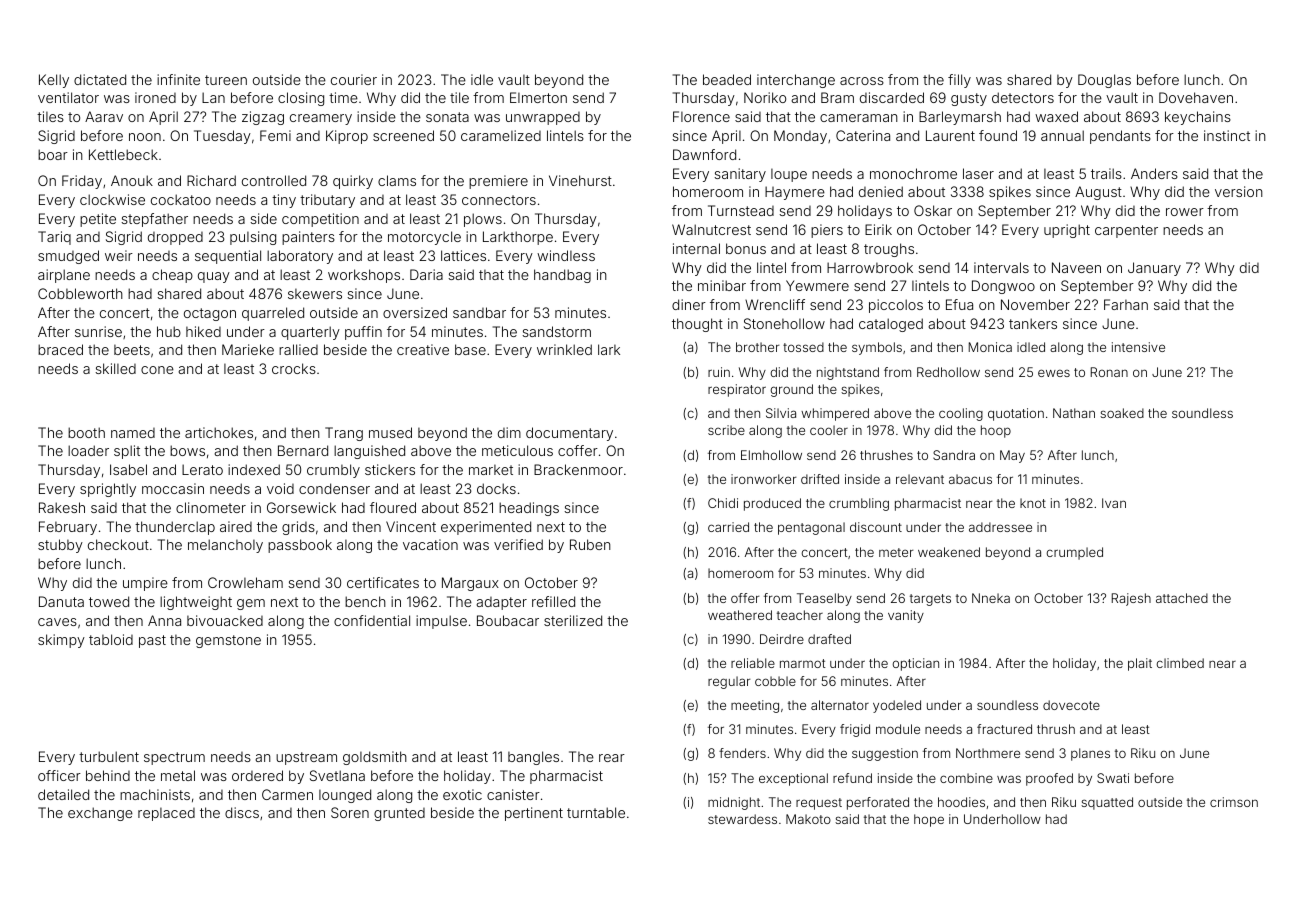 The height and width of the screenshot is (924, 1308). What do you see at coordinates (590, 544) in the screenshot?
I see `Ruben` at bounding box center [590, 544].
